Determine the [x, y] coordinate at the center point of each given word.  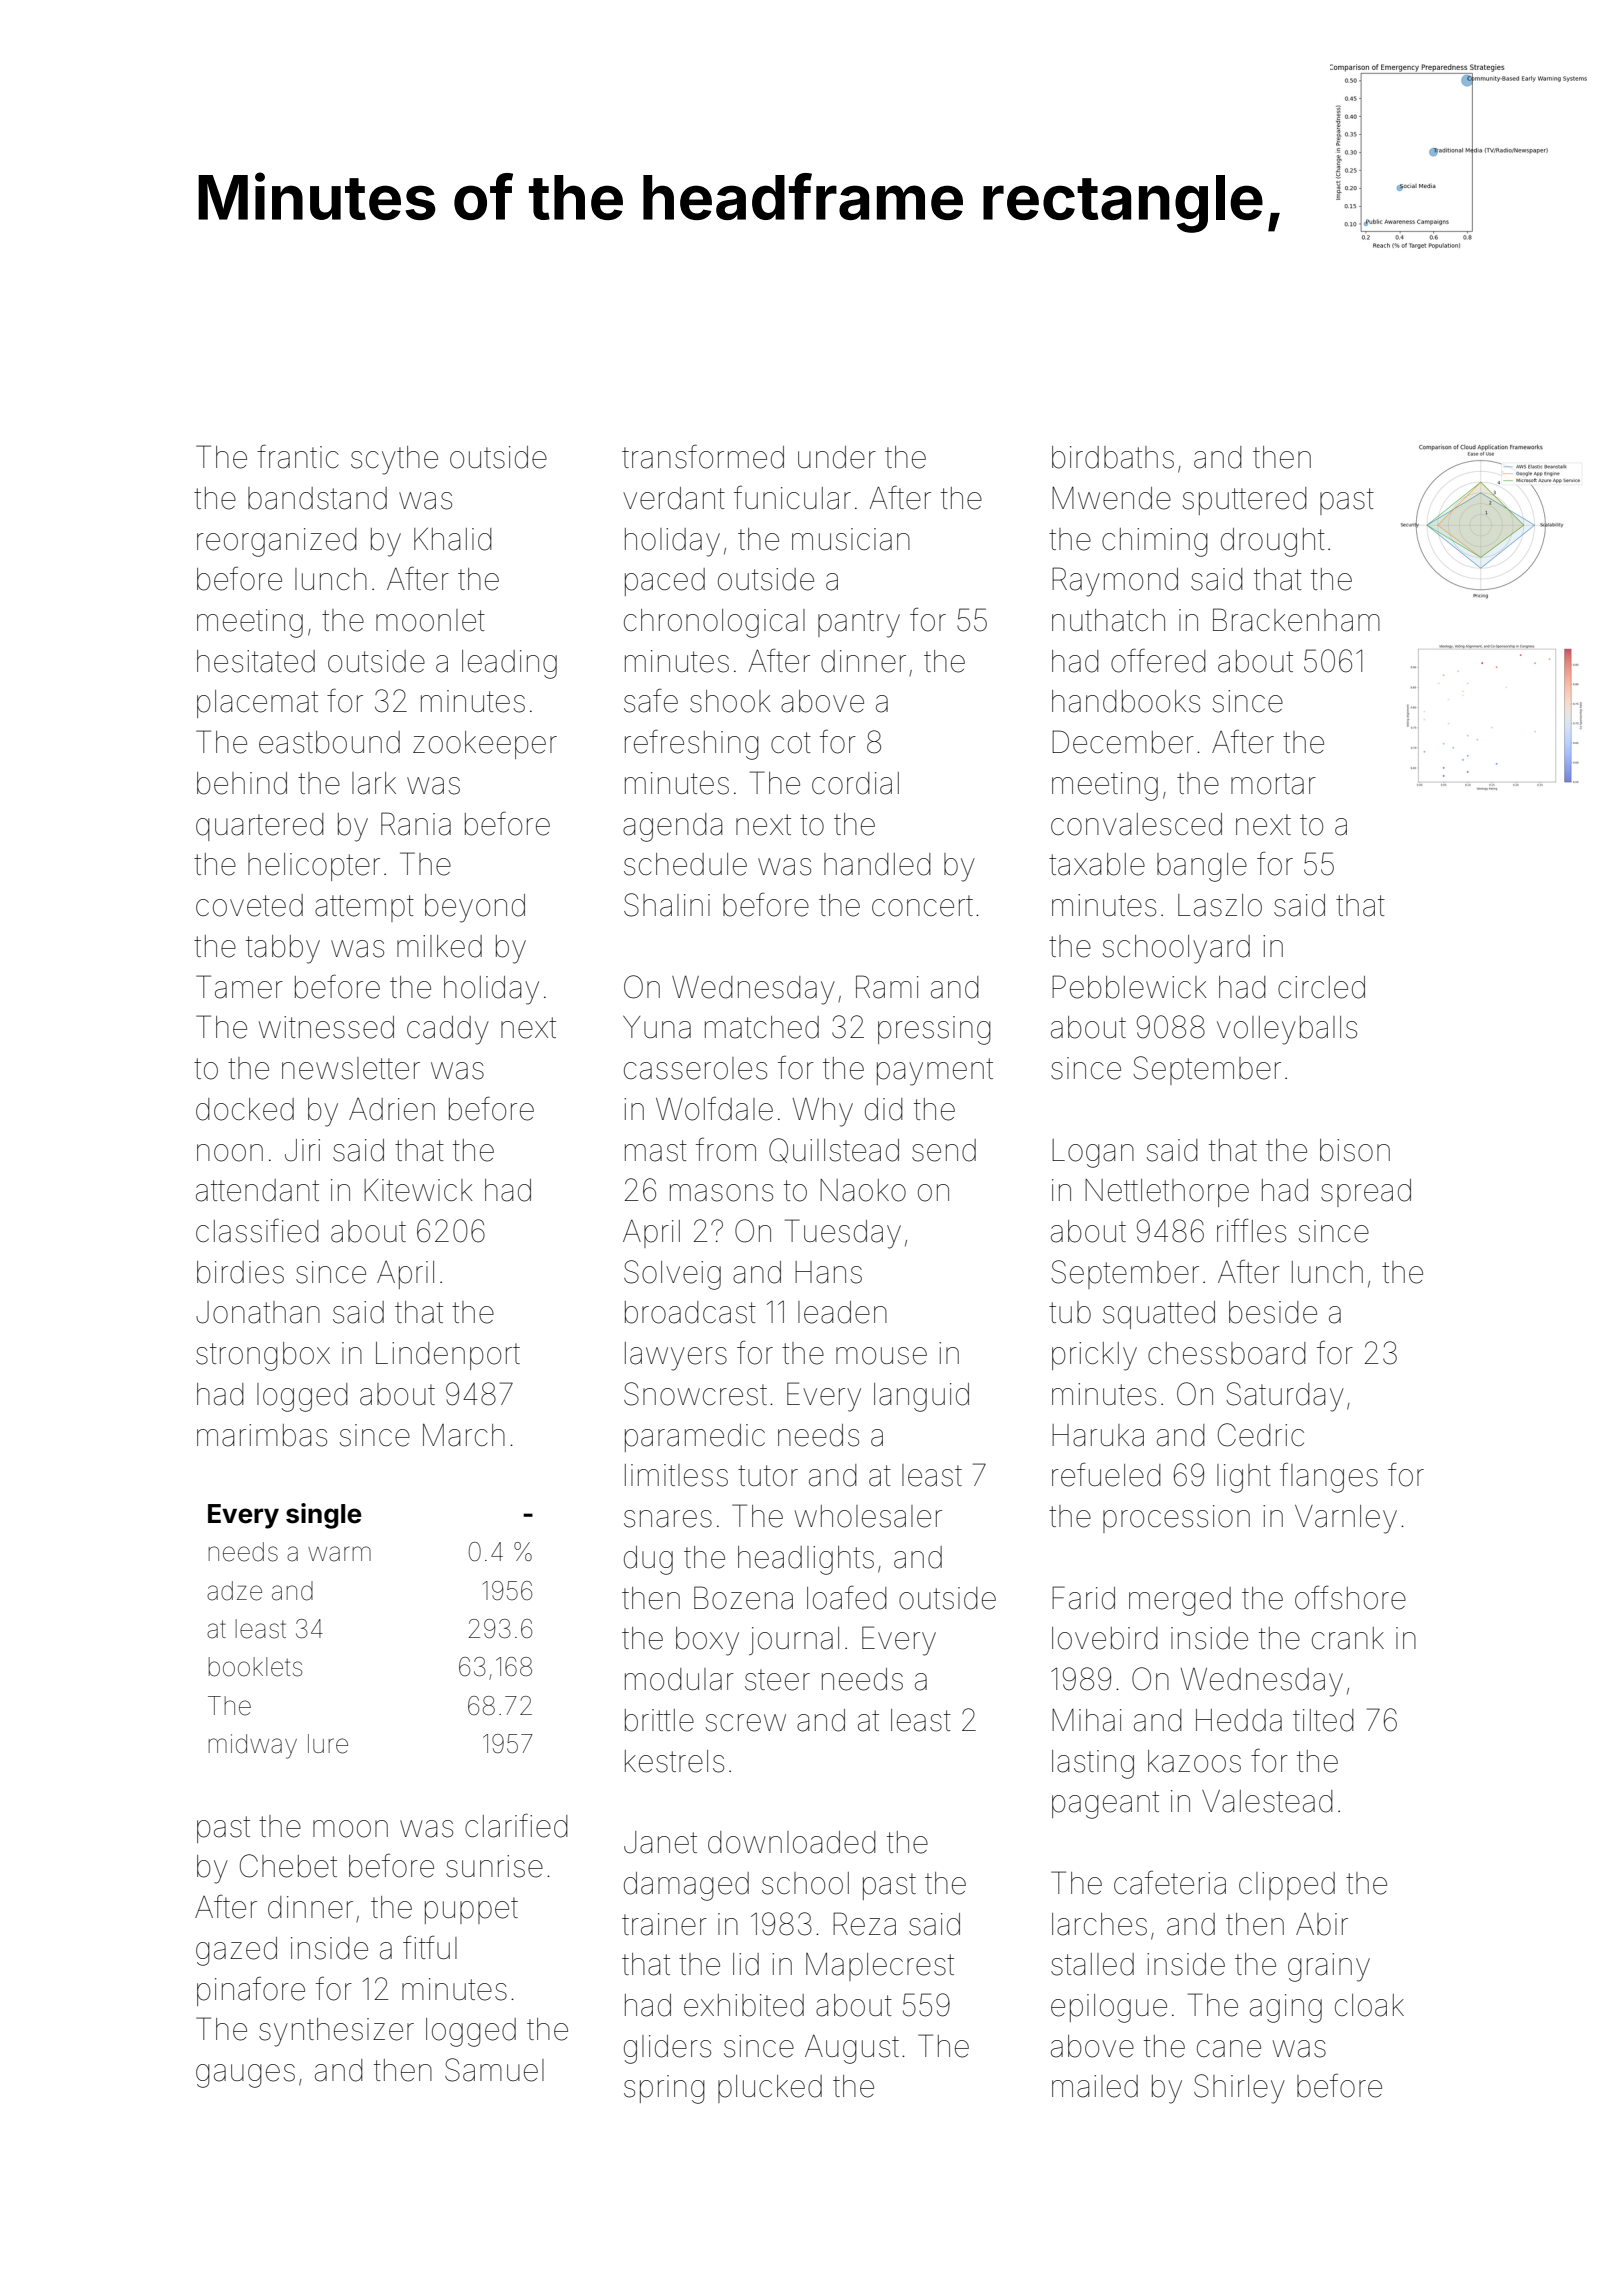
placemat [257, 704]
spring [664, 2089]
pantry [859, 624]
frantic [298, 456]
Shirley [1239, 2089]
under [837, 457]
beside [1273, 1312]
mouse [881, 1356]
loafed [847, 1598]
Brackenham [1296, 620]
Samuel [494, 2070]
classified [257, 1230]
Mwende [1111, 498]
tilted [1323, 1720]
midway [252, 1746]
